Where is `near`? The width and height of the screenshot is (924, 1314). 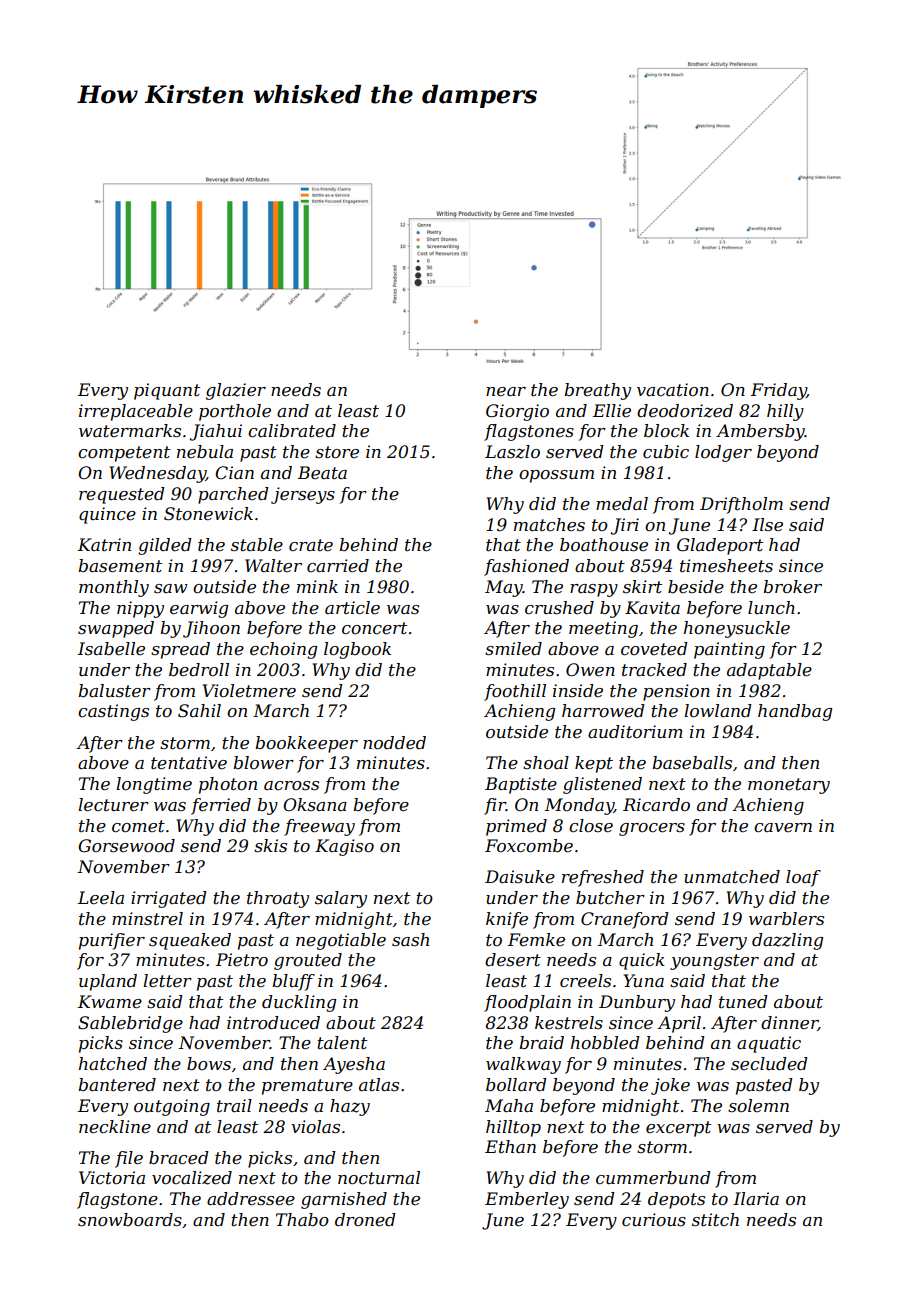 near is located at coordinates (506, 392).
